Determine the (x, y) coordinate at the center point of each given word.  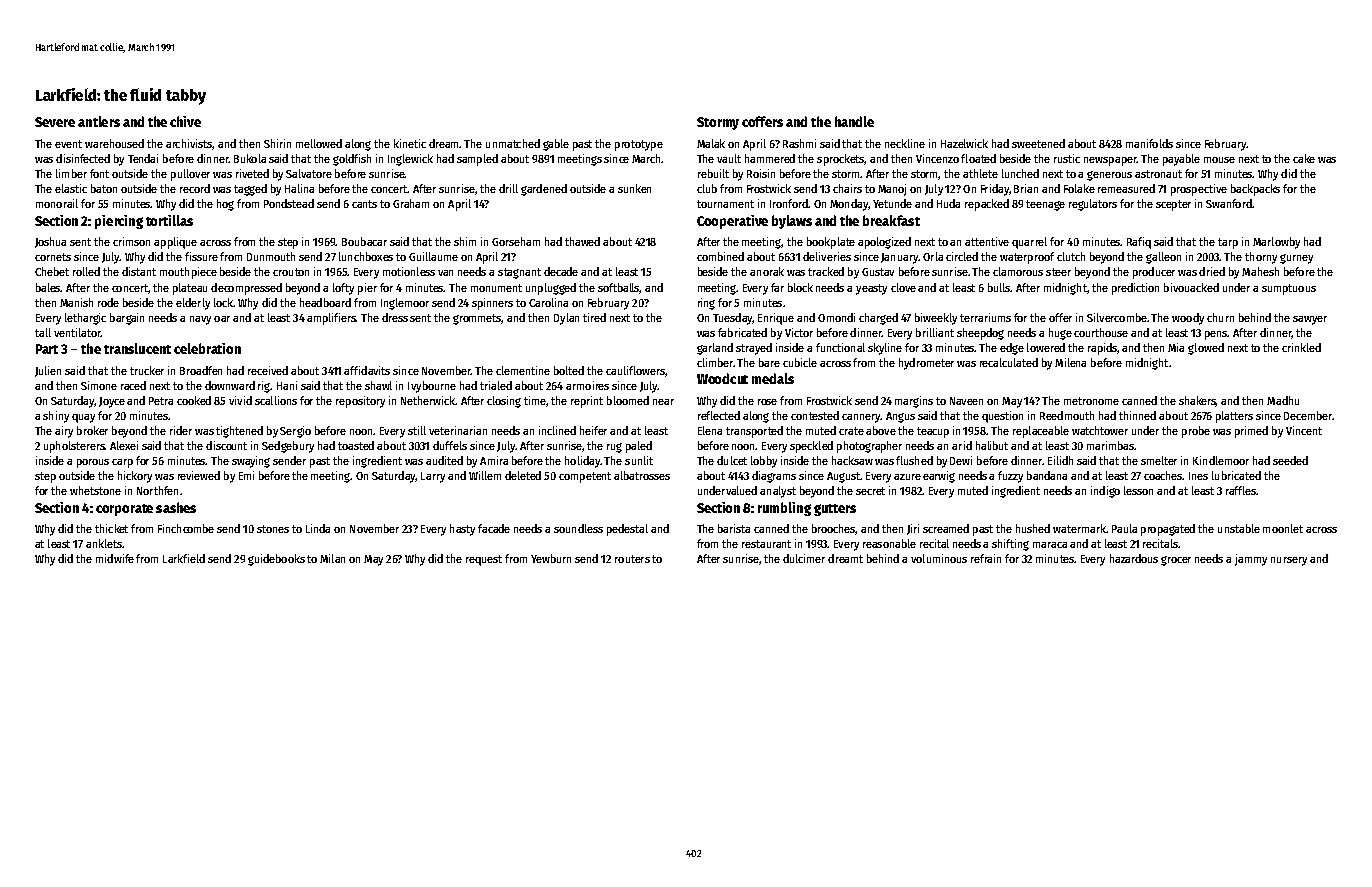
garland (715, 349)
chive (185, 121)
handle (854, 121)
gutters (835, 510)
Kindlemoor (1221, 460)
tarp (1228, 243)
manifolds (1149, 143)
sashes (176, 507)
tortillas (169, 220)
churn (1220, 317)
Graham (411, 203)
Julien (48, 371)
